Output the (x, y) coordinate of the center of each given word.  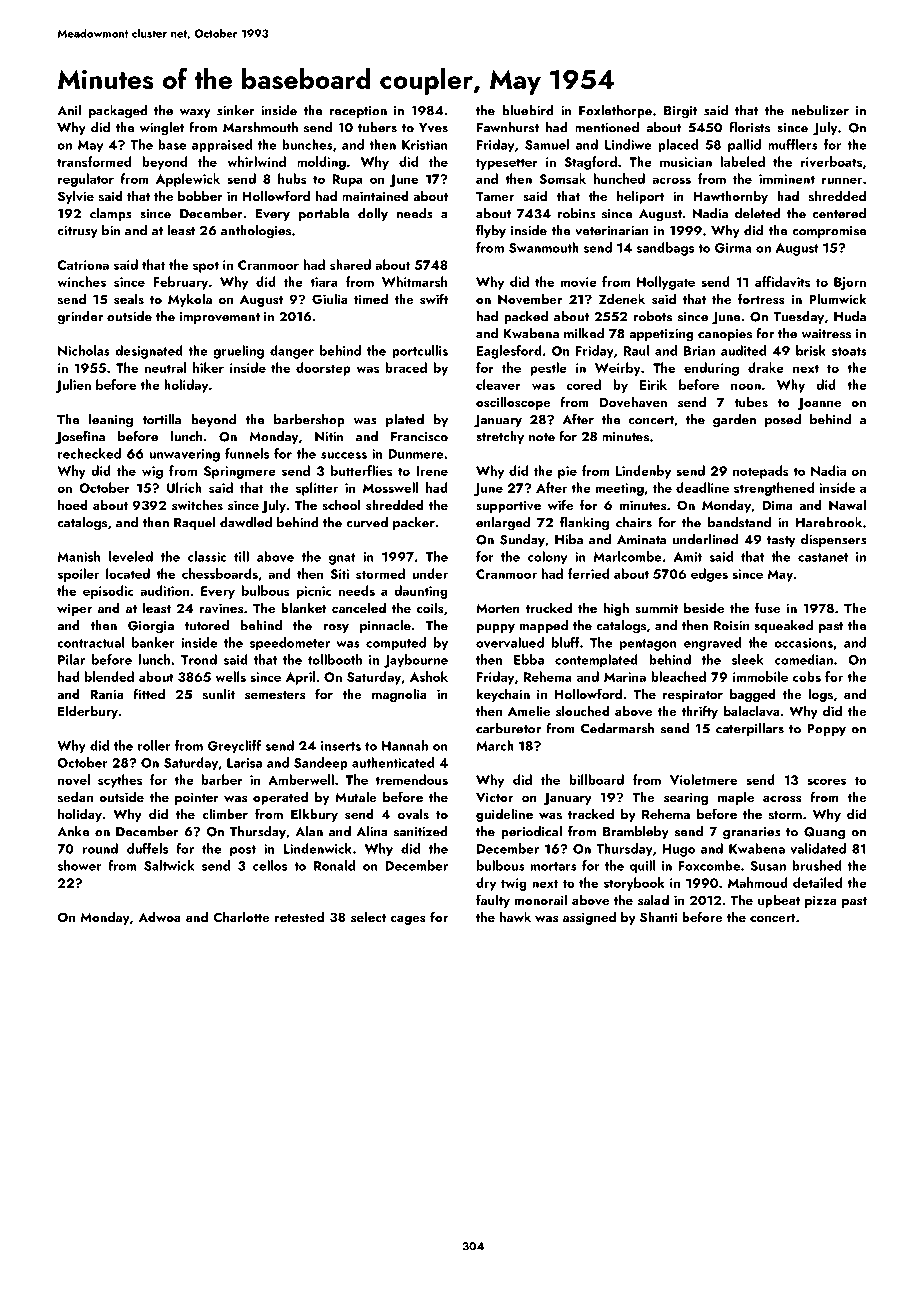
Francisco (419, 437)
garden (734, 421)
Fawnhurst (508, 127)
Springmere (240, 472)
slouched (583, 710)
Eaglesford (509, 352)
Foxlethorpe (615, 111)
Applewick (188, 180)
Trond (199, 659)
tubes (751, 401)
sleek (748, 659)
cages (408, 920)
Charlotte (241, 916)
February (180, 283)
